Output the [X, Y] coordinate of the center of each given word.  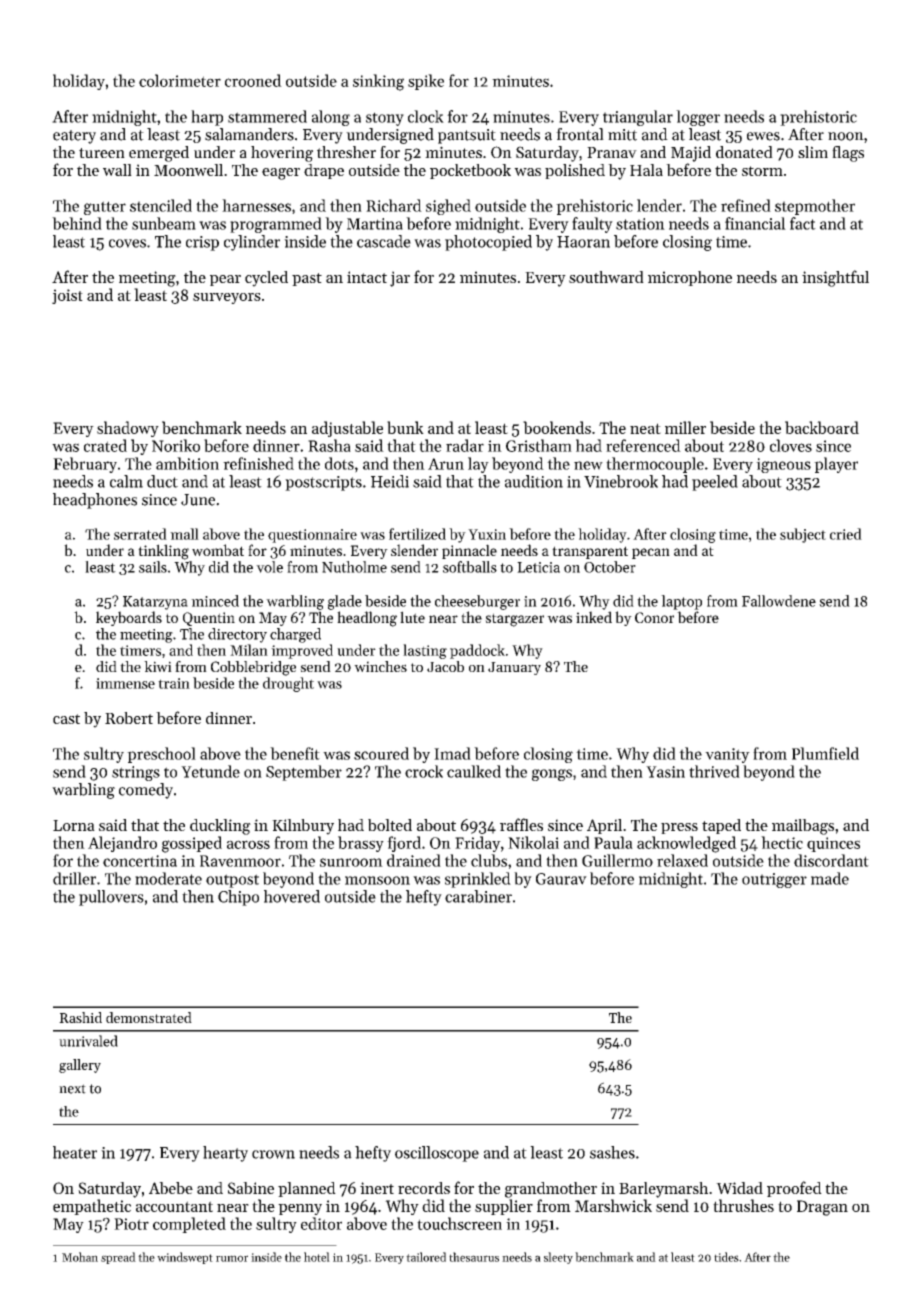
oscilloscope [437, 1154]
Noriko [176, 445]
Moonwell [188, 170]
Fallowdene [779, 601]
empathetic [92, 1207]
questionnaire [312, 536]
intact [367, 277]
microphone [690, 278]
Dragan [822, 1208]
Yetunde [210, 771]
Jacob [445, 666]
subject [803, 535]
